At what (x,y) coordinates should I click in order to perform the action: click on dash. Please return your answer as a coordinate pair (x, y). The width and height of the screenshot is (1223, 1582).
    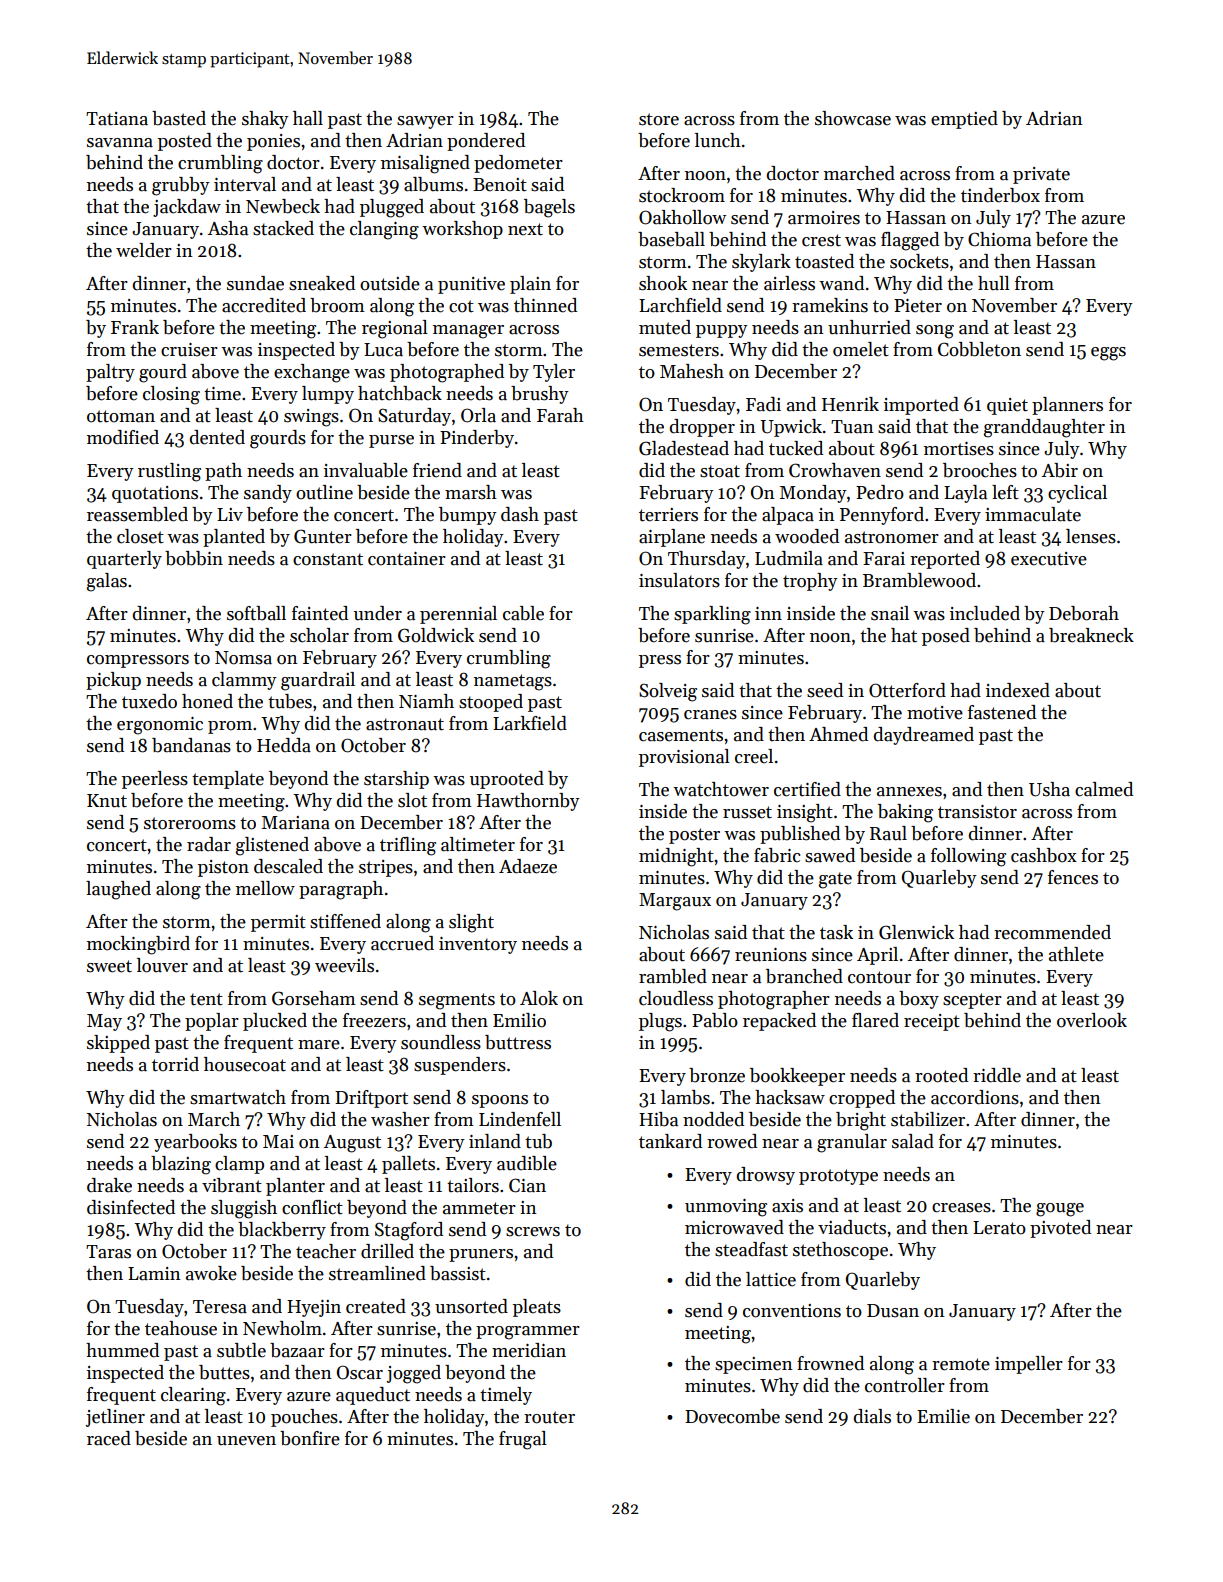
    Looking at the image, I should click on (520, 514).
